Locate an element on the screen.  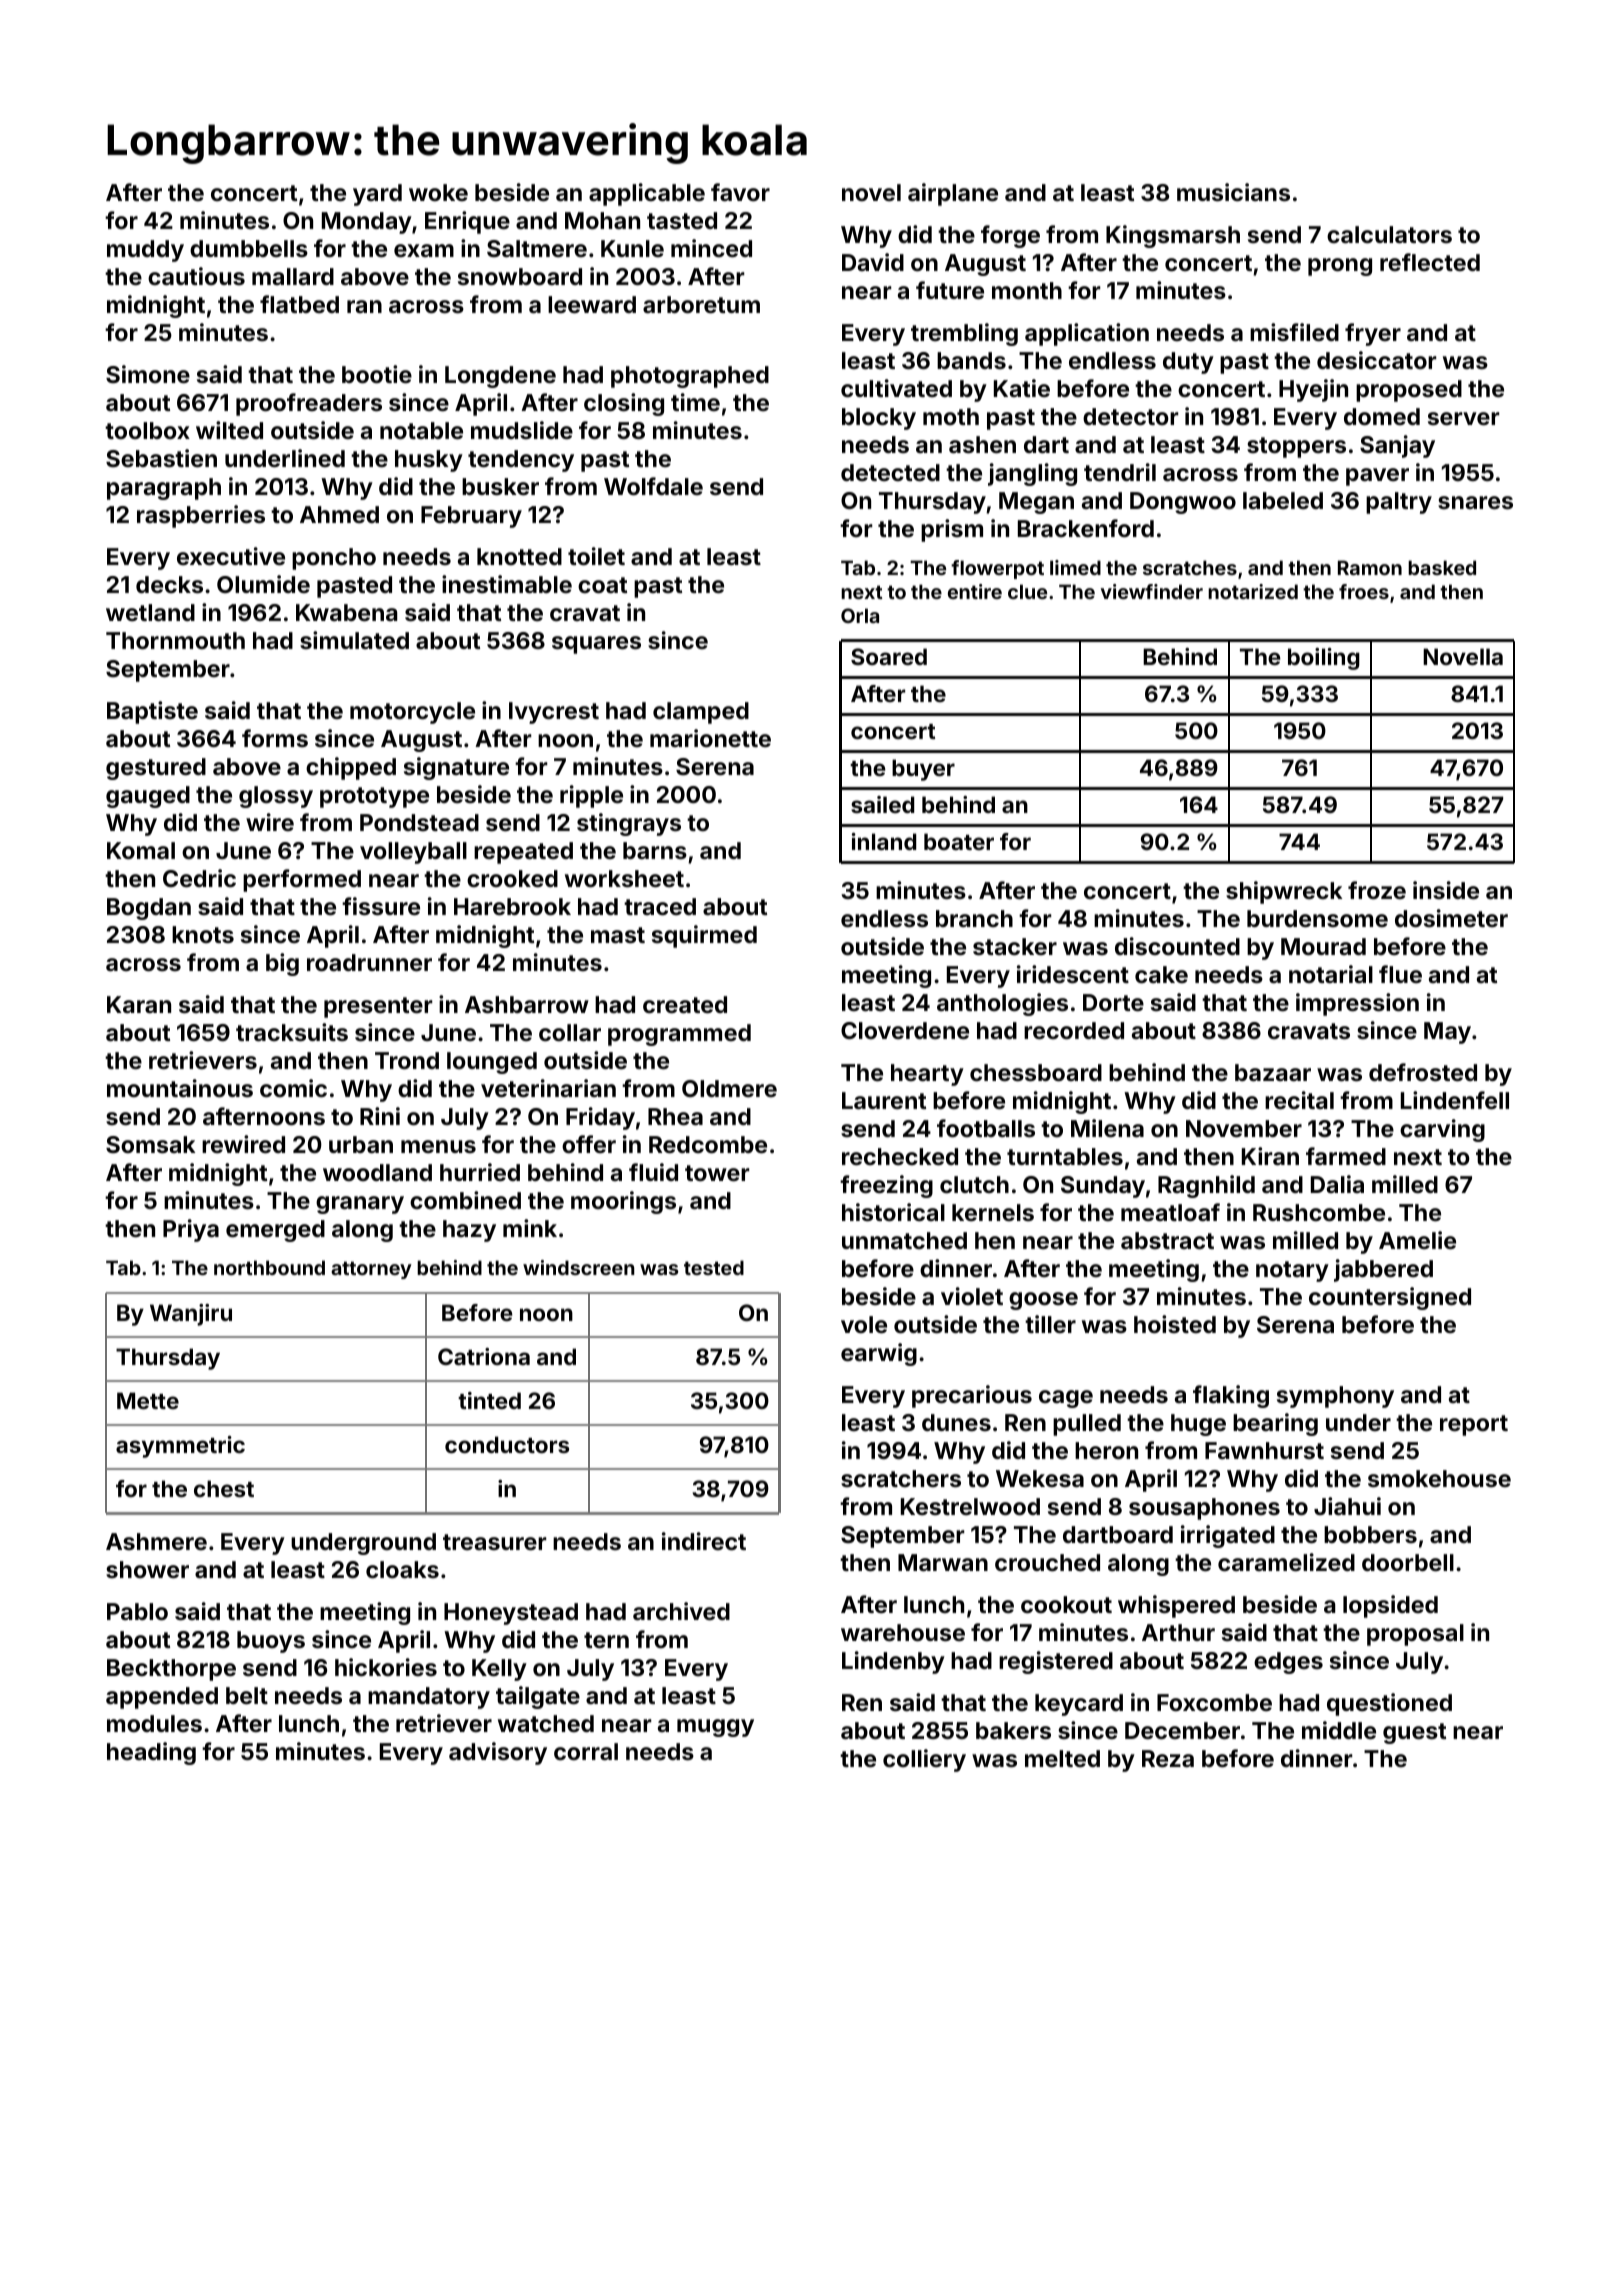
hoisted is located at coordinates (1175, 1324).
